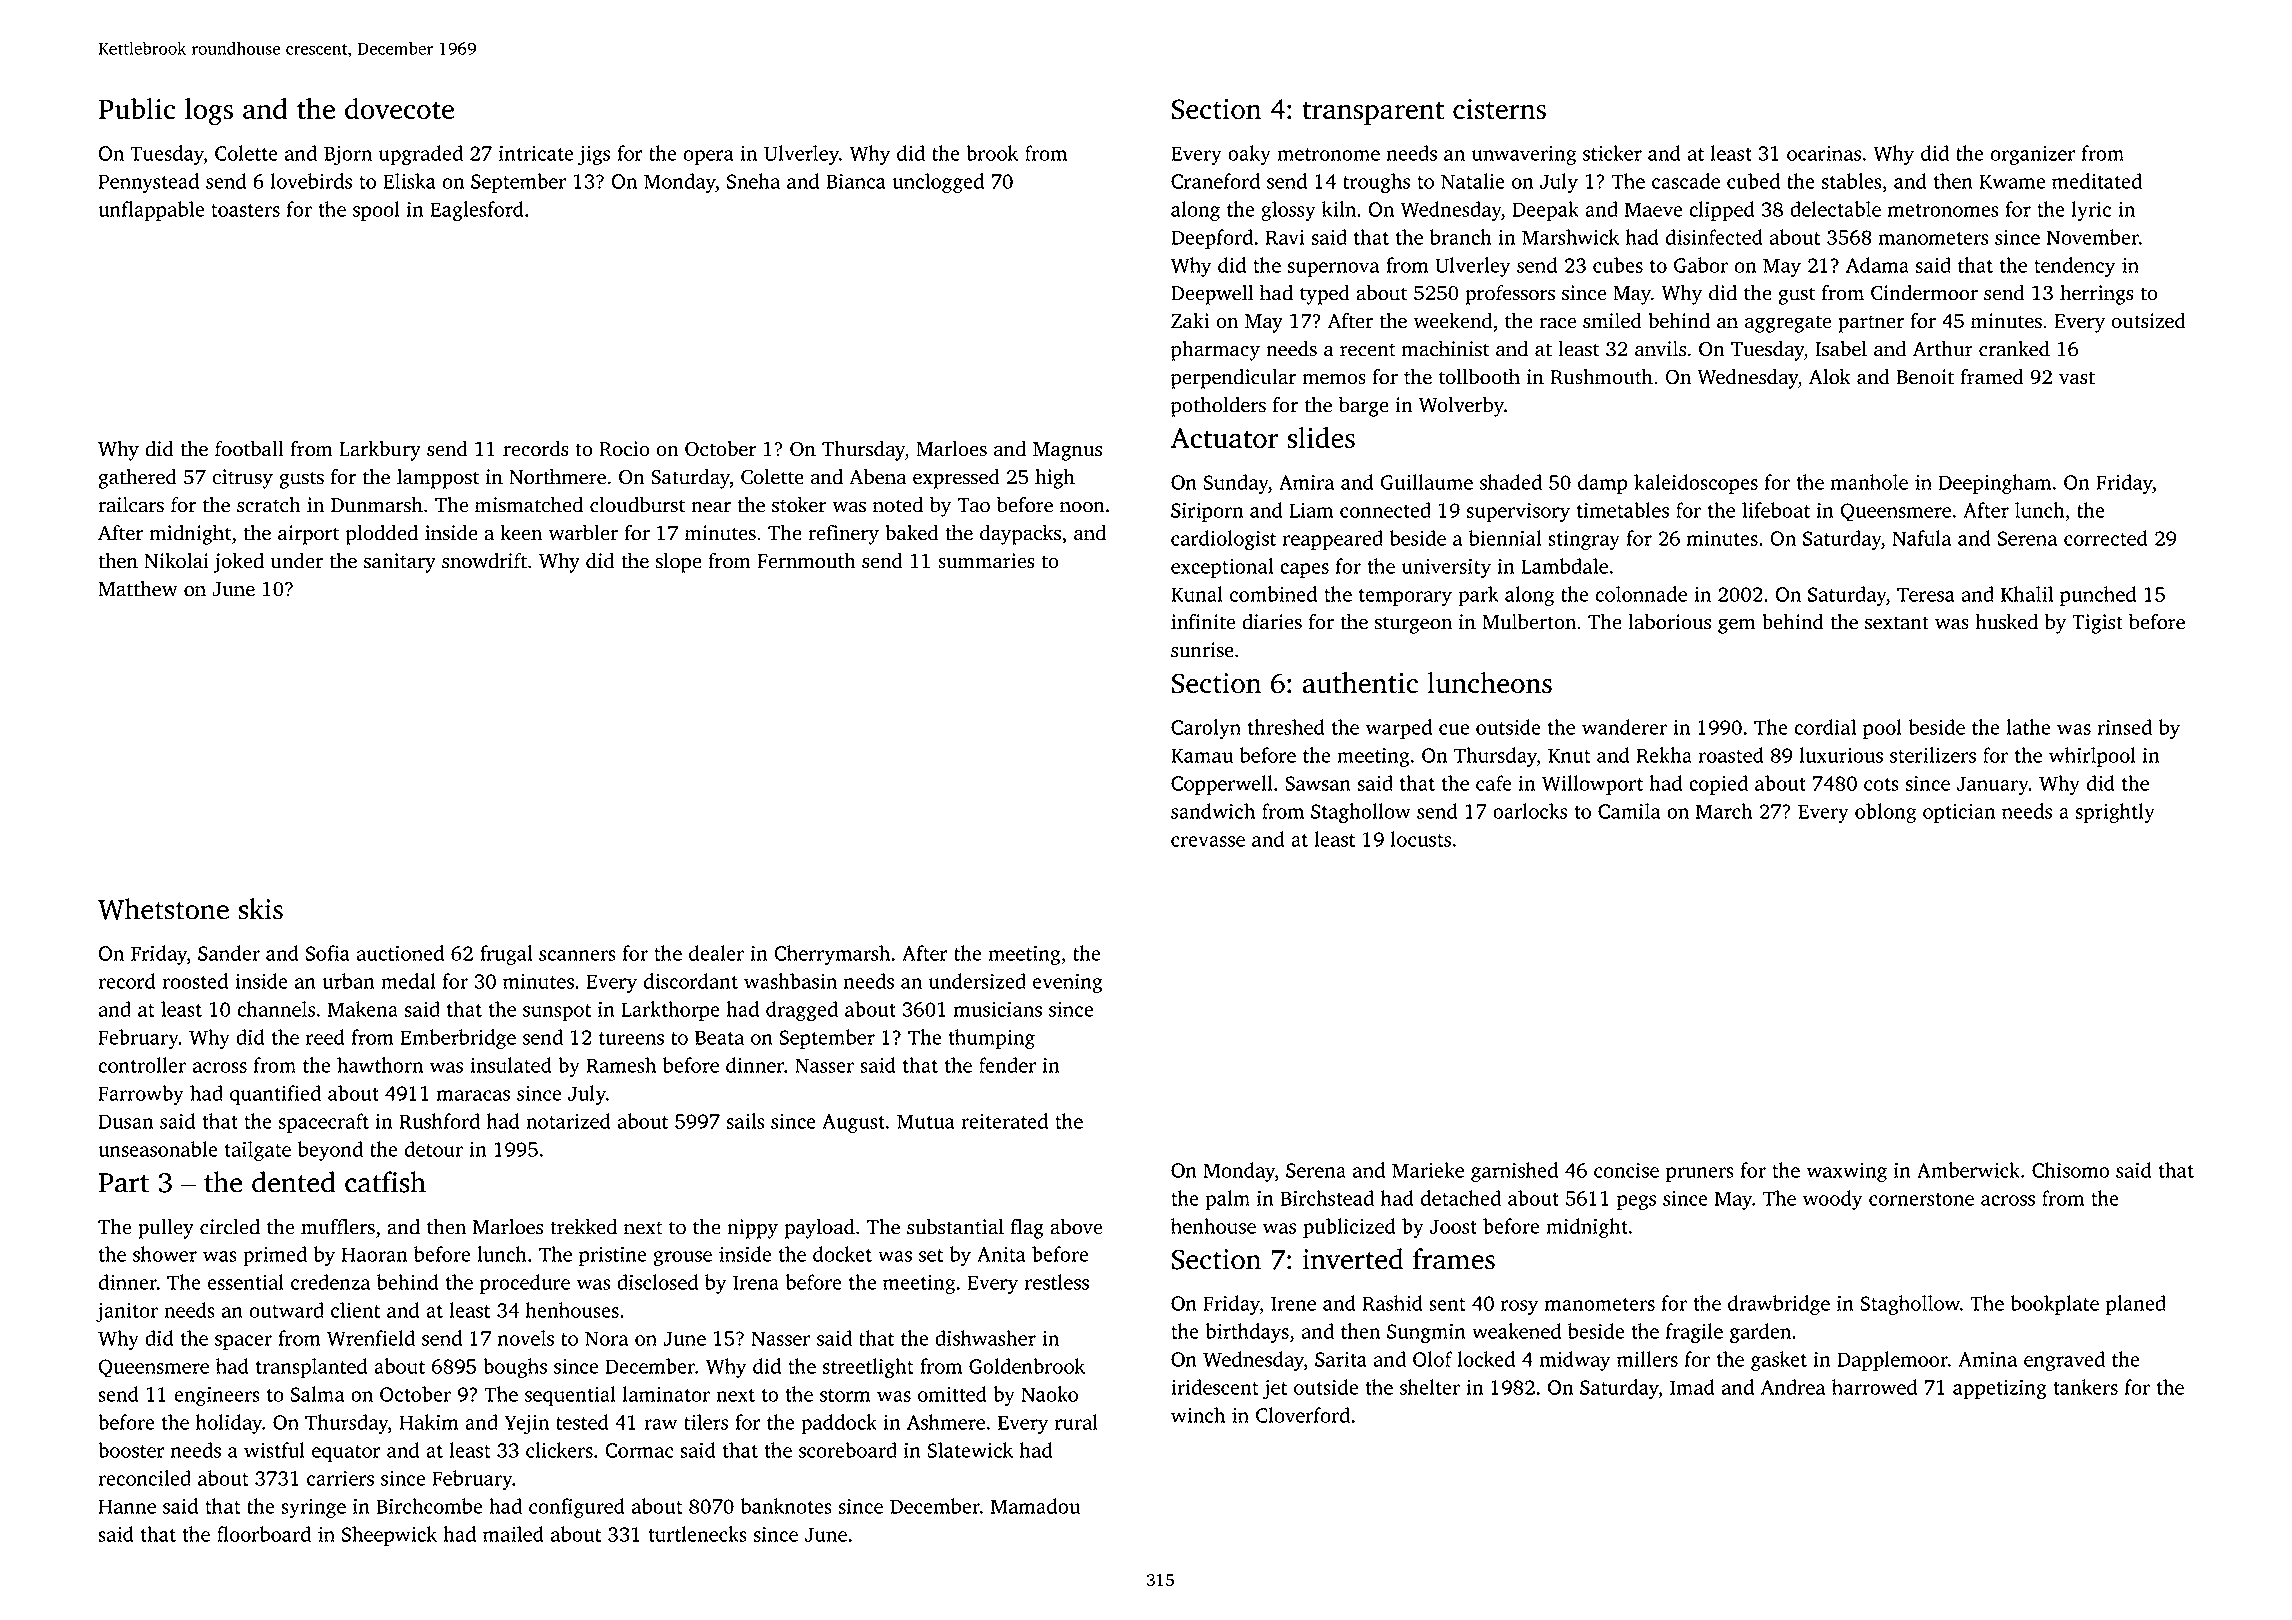 The width and height of the screenshot is (2292, 1620). What do you see at coordinates (1612, 153) in the screenshot?
I see `sticker` at bounding box center [1612, 153].
